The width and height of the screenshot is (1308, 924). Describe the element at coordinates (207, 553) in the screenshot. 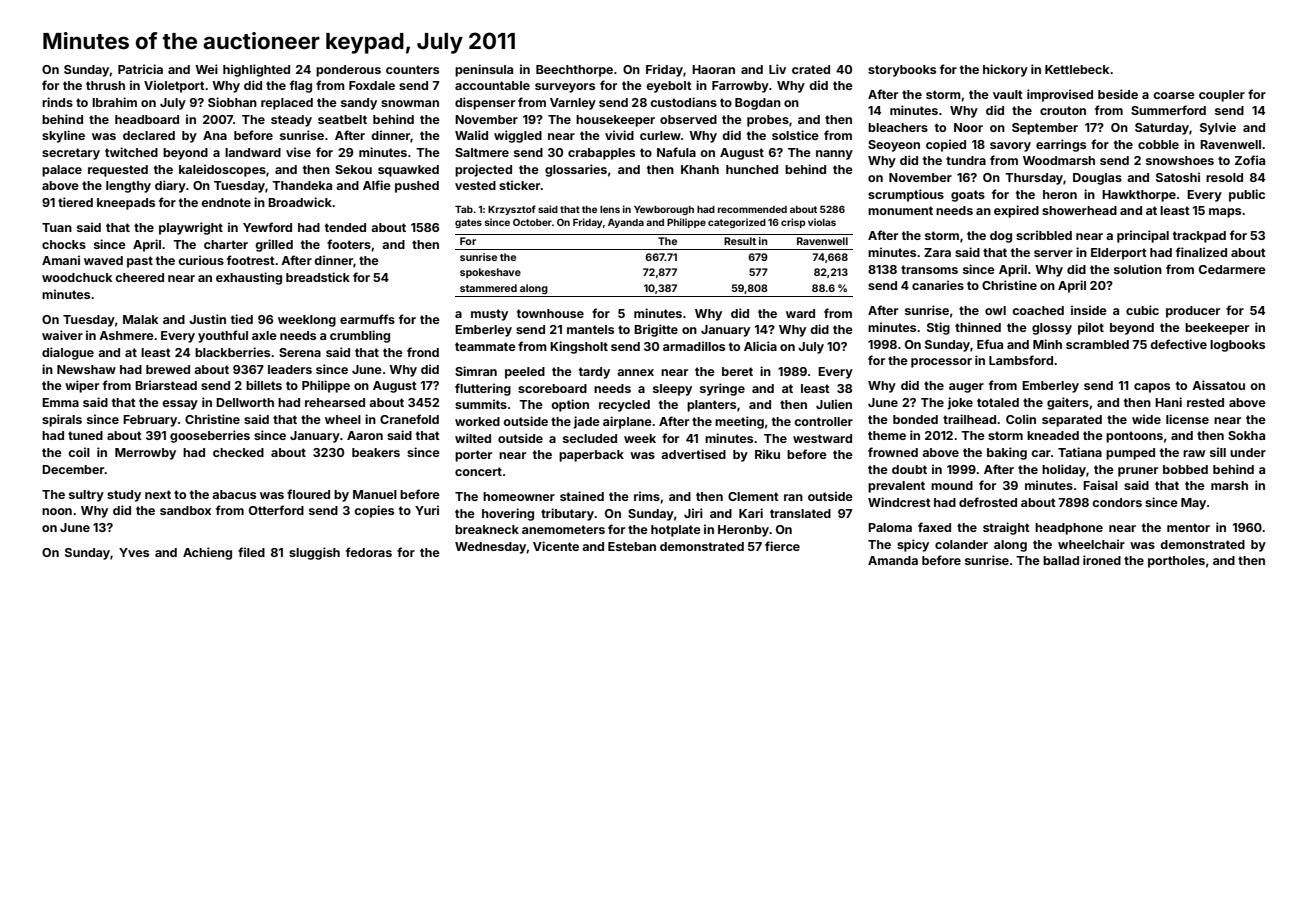

I see `Achieng` at that location.
